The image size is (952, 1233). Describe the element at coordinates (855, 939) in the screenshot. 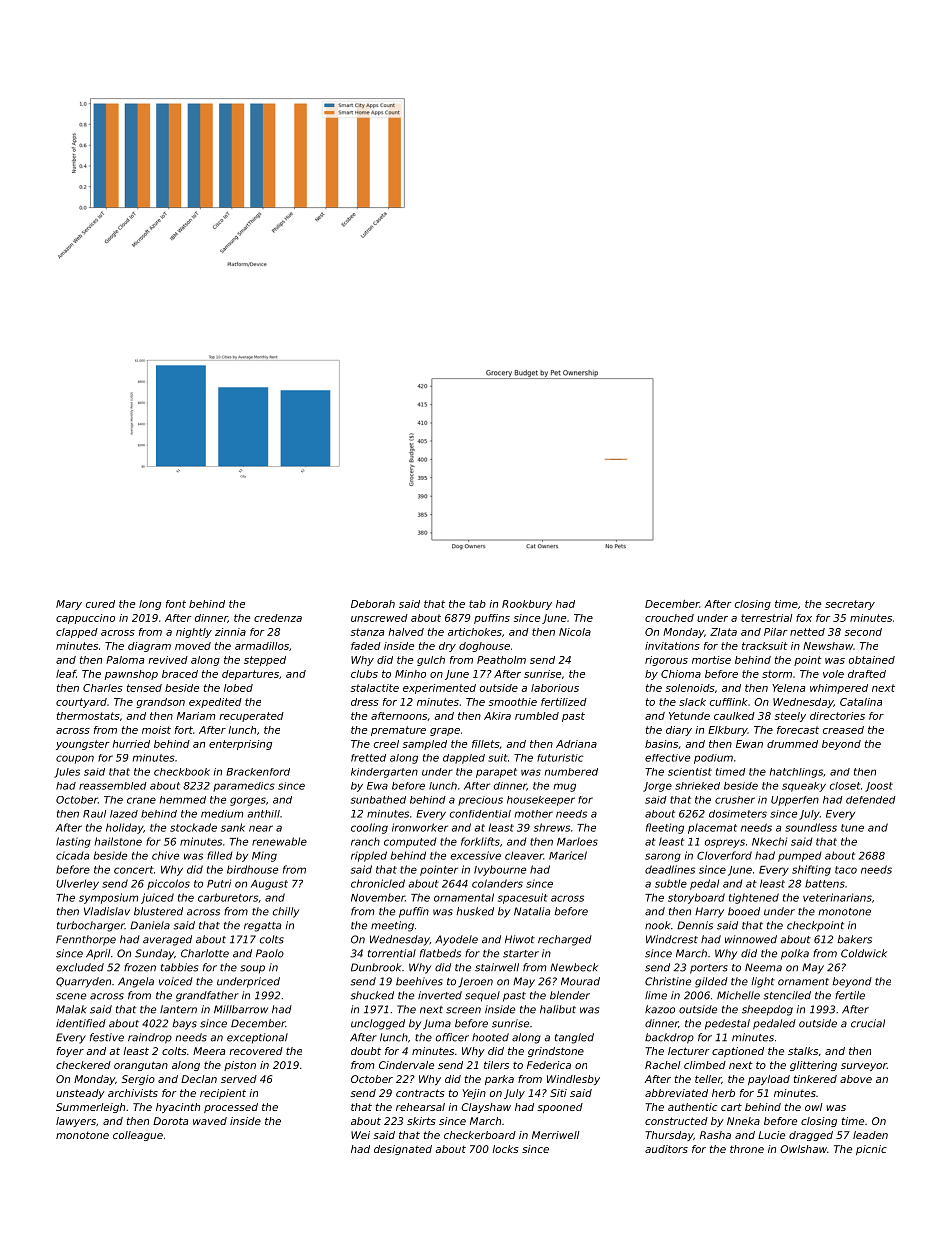

I see `bakers` at that location.
